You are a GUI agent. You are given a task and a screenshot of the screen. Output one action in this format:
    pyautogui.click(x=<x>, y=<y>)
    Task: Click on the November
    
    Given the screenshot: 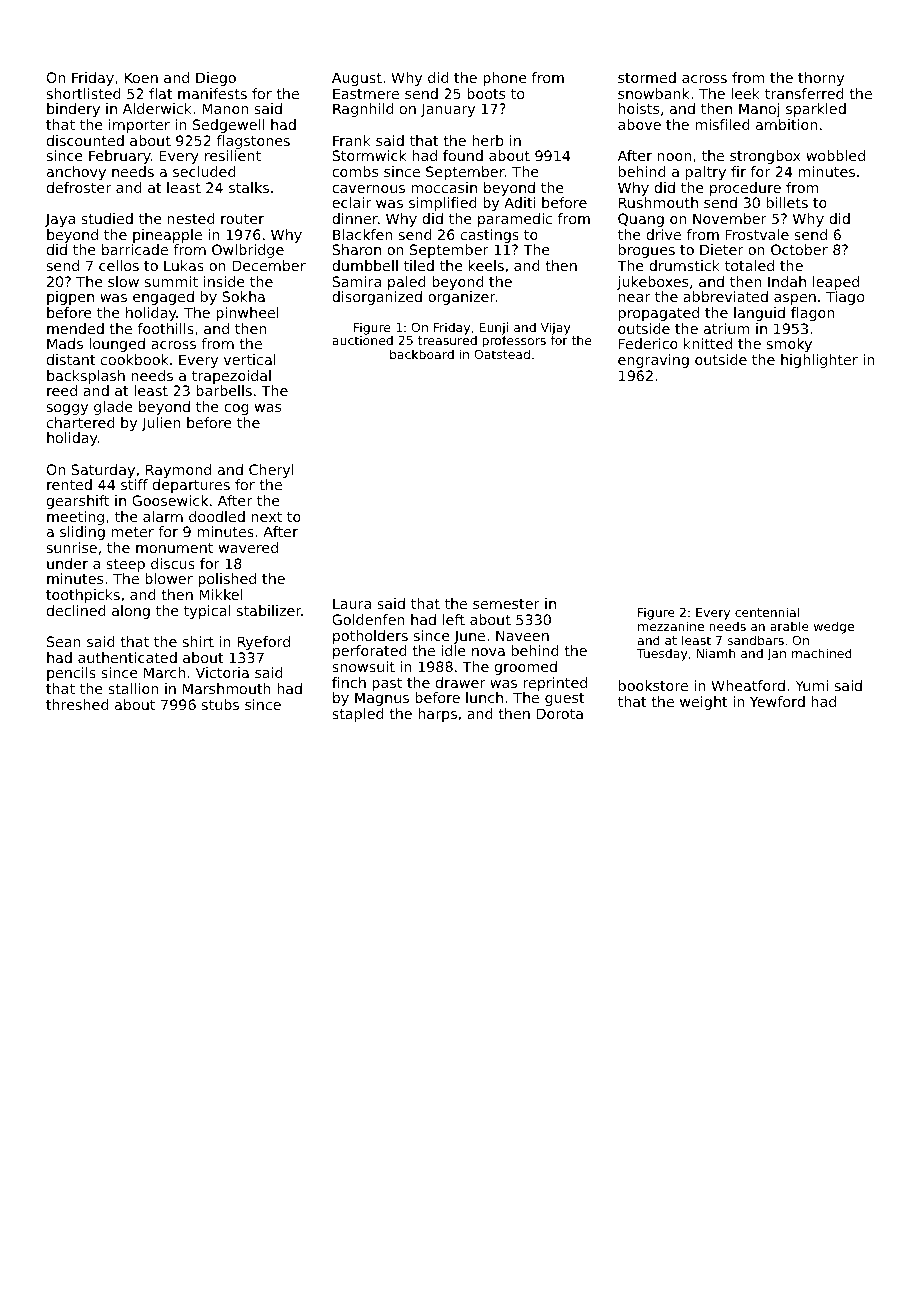 What is the action you would take?
    pyautogui.click(x=730, y=218)
